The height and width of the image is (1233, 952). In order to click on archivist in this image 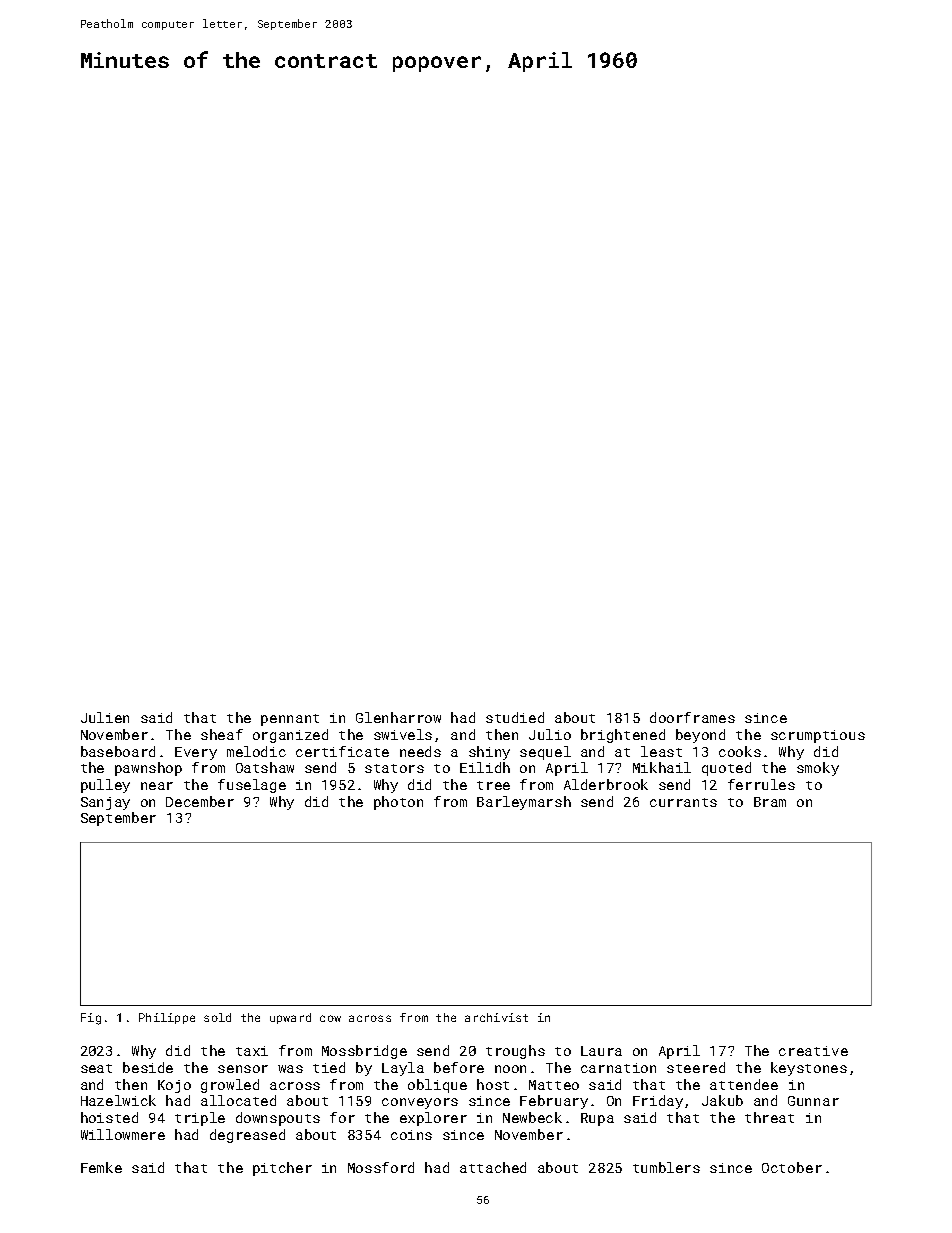, I will do `click(496, 1017)`.
